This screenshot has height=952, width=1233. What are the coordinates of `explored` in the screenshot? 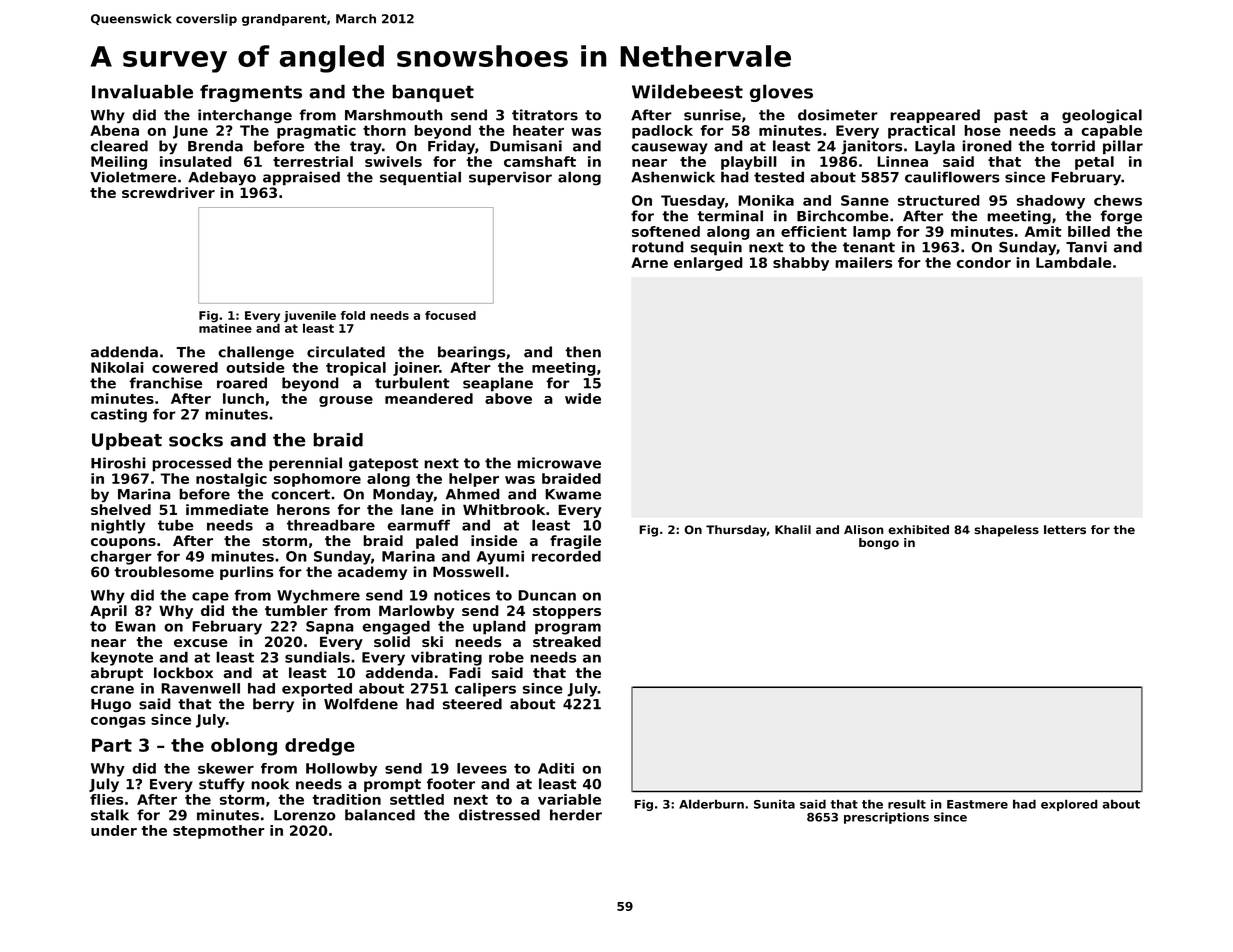 It's located at (1069, 805).
